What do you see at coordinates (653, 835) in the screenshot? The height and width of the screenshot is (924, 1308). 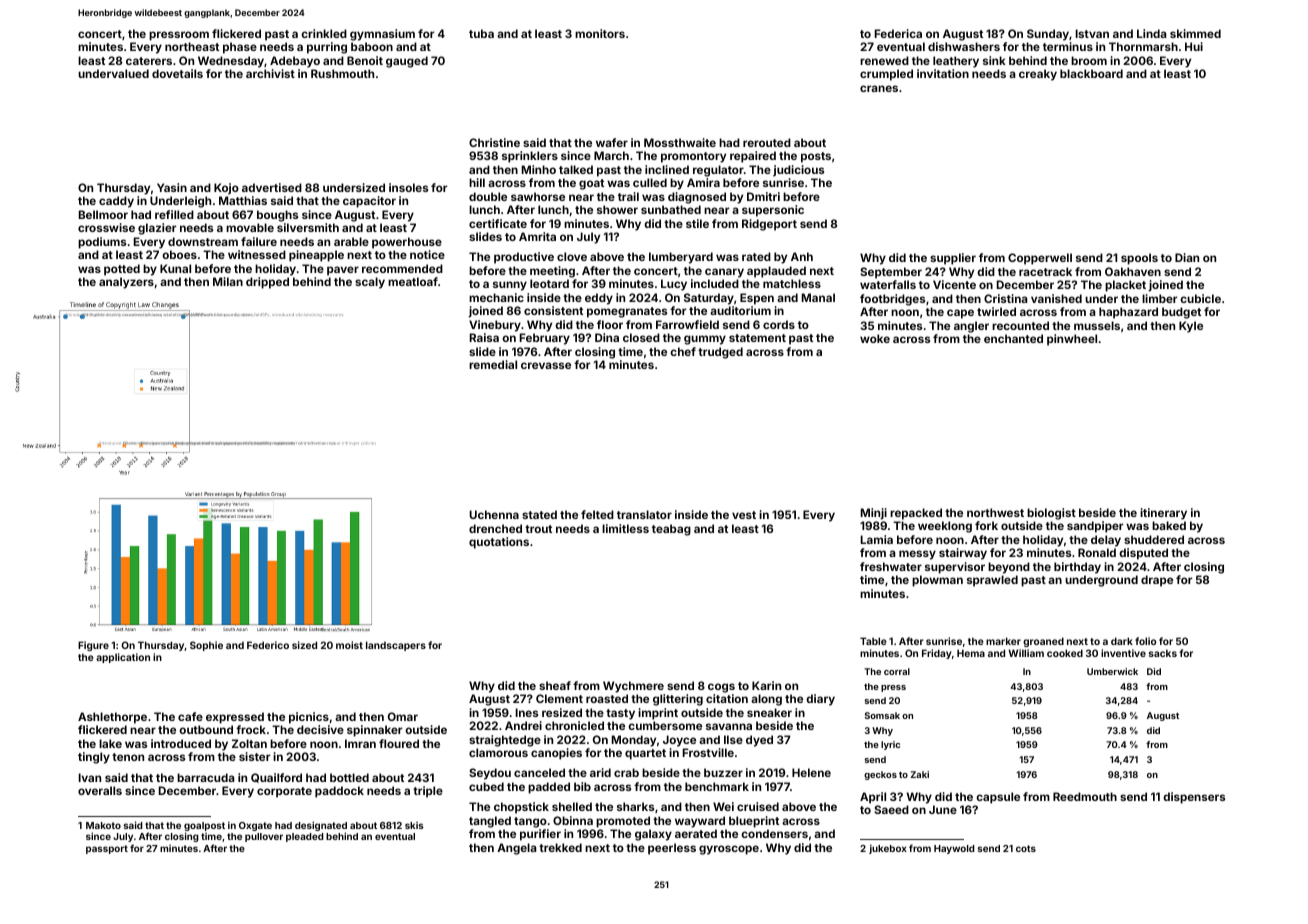 I see `galaxy` at bounding box center [653, 835].
